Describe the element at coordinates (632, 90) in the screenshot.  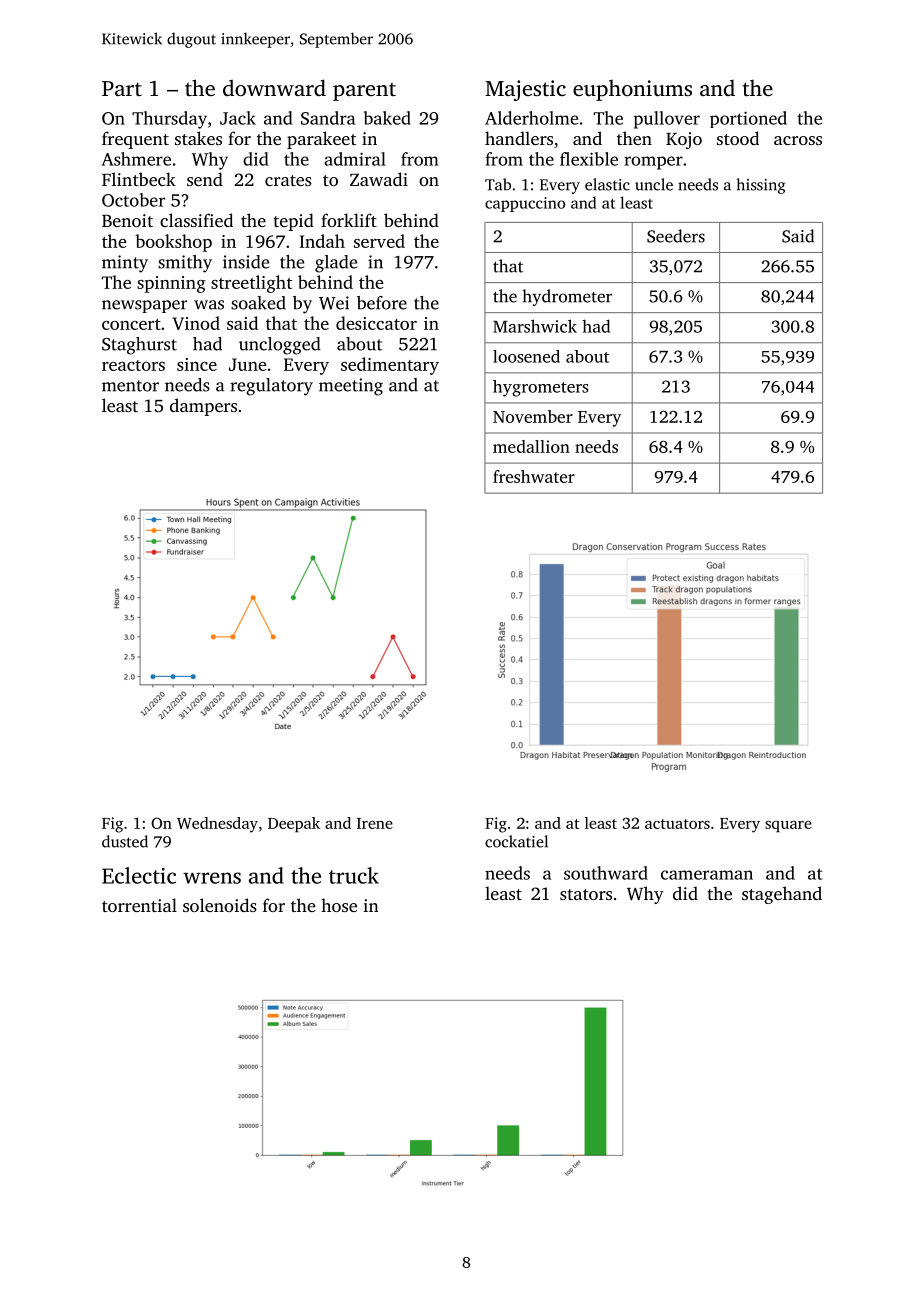
I see `euphoniums` at that location.
